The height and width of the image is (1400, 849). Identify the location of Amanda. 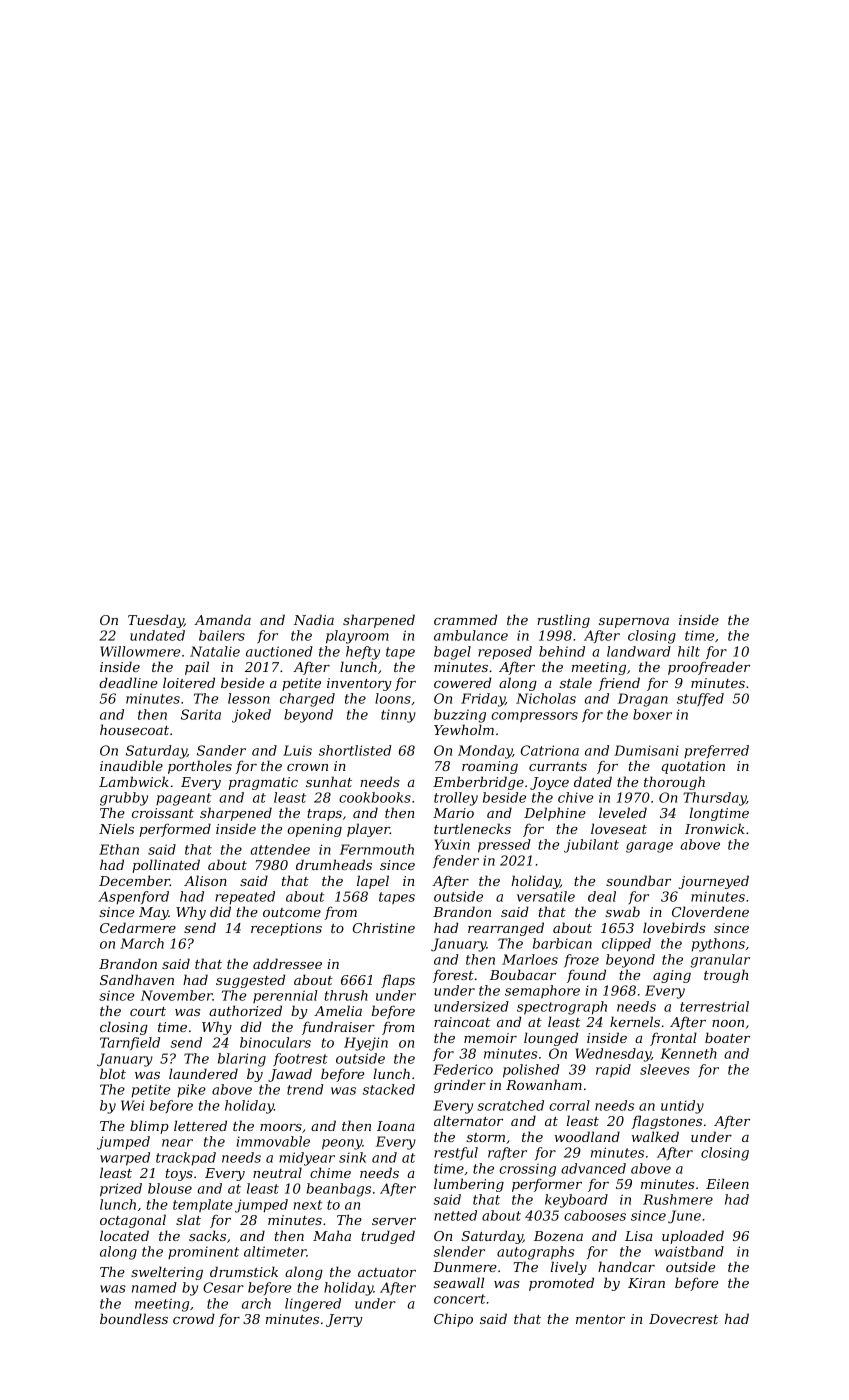
(222, 619).
